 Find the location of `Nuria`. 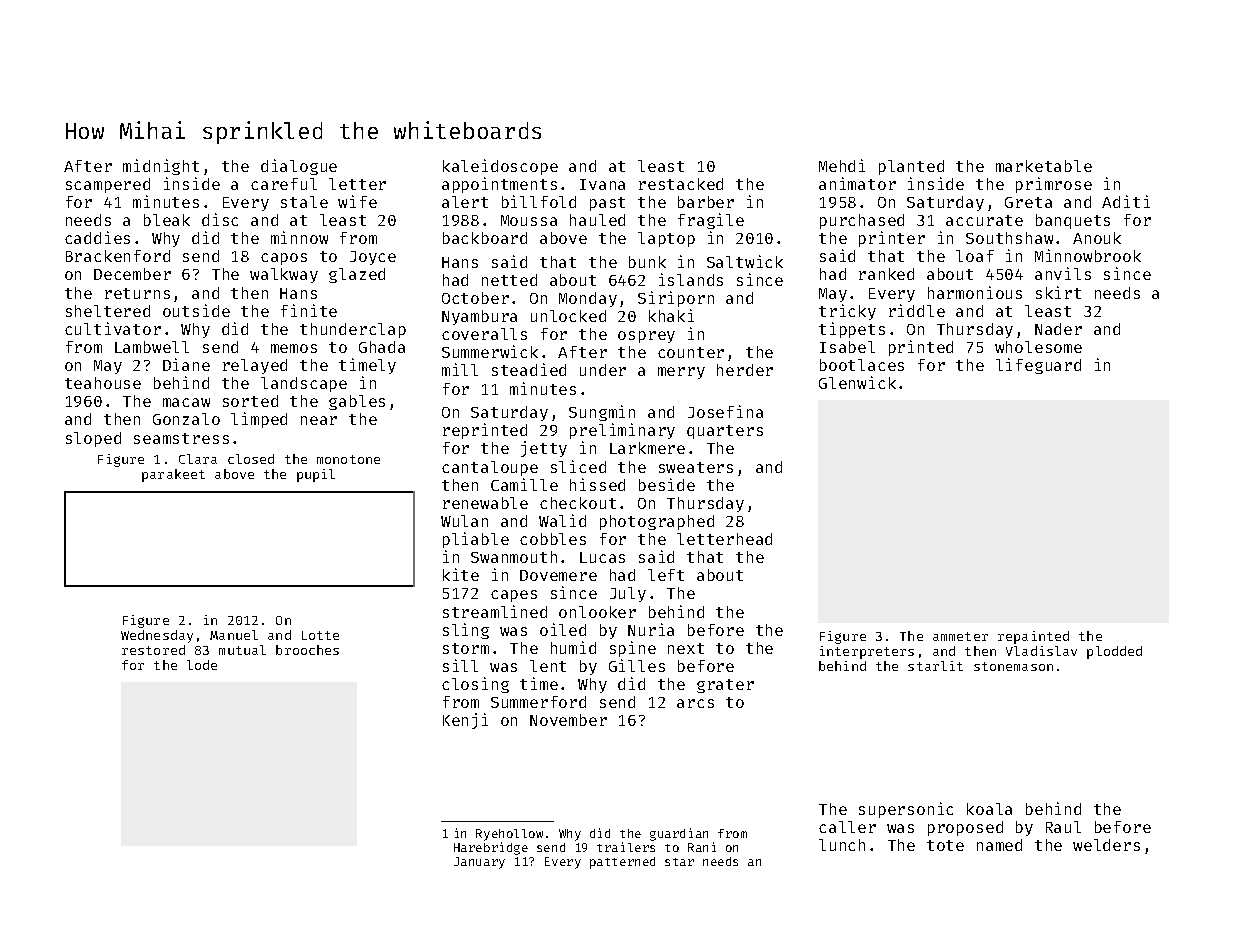

Nuria is located at coordinates (651, 629).
